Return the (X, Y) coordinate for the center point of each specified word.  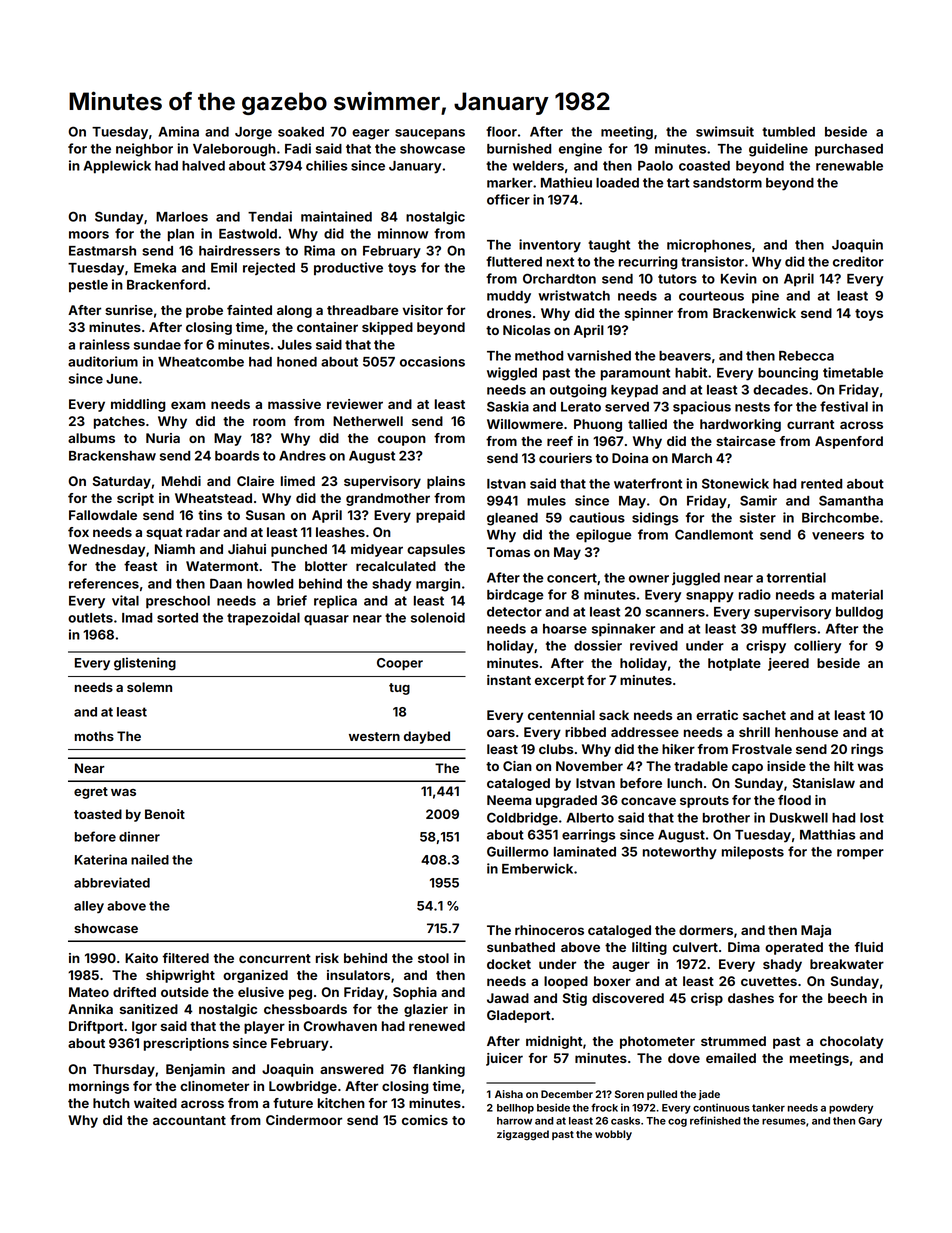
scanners (675, 613)
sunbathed (521, 947)
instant (509, 680)
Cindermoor (304, 1120)
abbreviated (112, 882)
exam (188, 405)
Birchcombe (840, 517)
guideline (778, 150)
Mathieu (566, 182)
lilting (649, 948)
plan (181, 235)
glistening (145, 664)
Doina (630, 458)
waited (155, 1103)
